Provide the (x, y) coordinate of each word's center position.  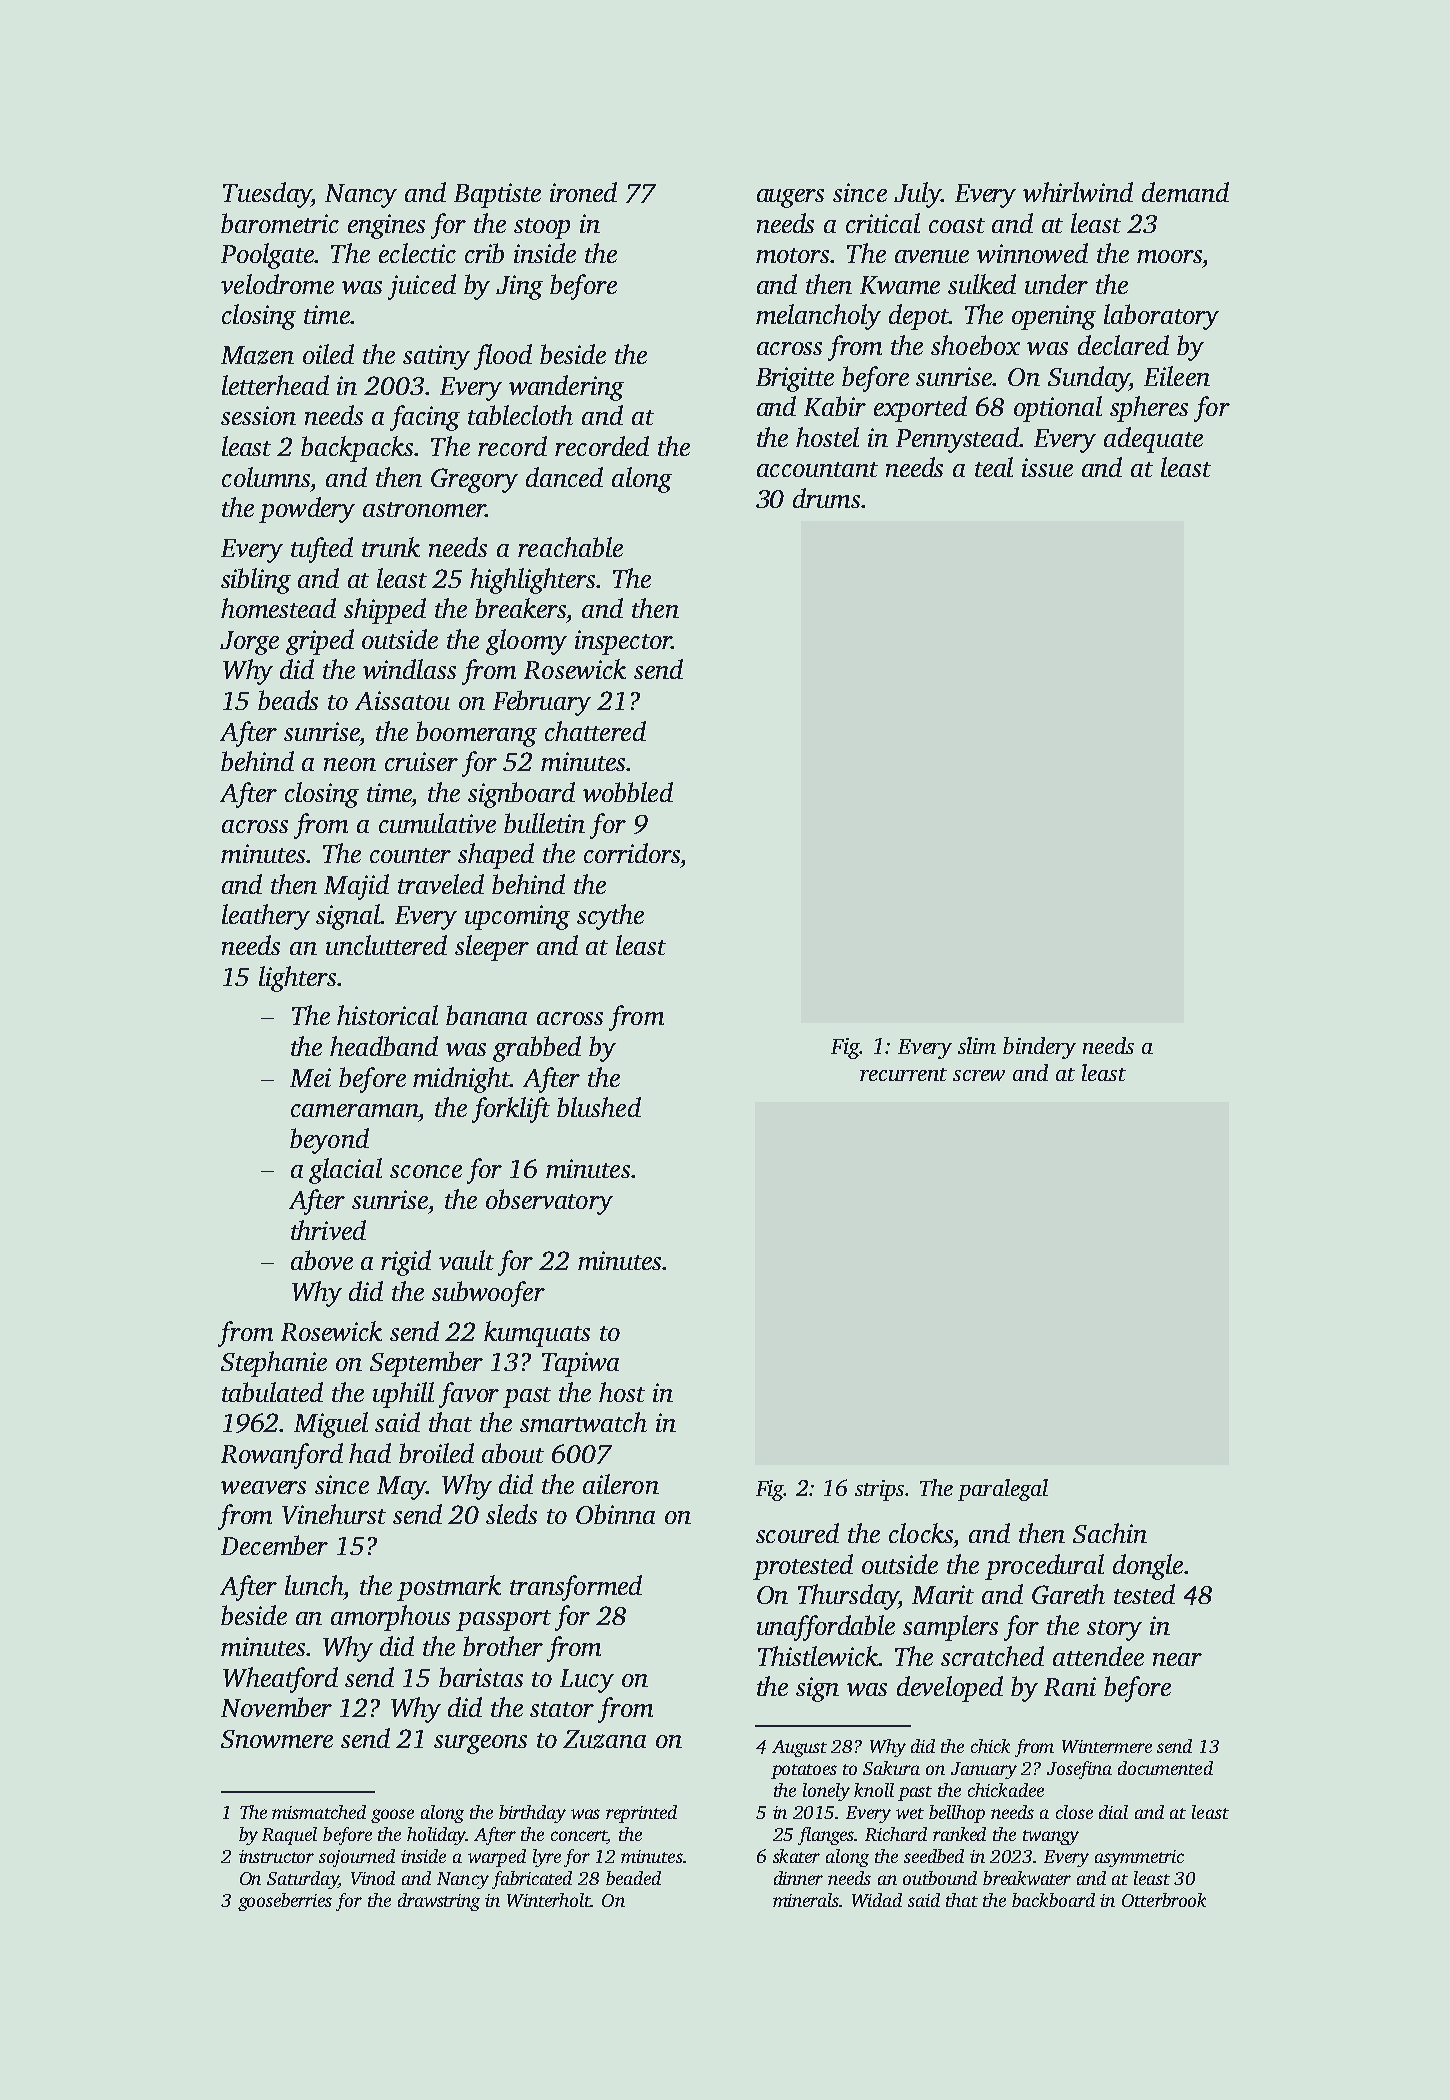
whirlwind (1078, 192)
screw (979, 1075)
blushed (599, 1107)
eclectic (417, 253)
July (917, 195)
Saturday (303, 1880)
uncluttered (386, 945)
